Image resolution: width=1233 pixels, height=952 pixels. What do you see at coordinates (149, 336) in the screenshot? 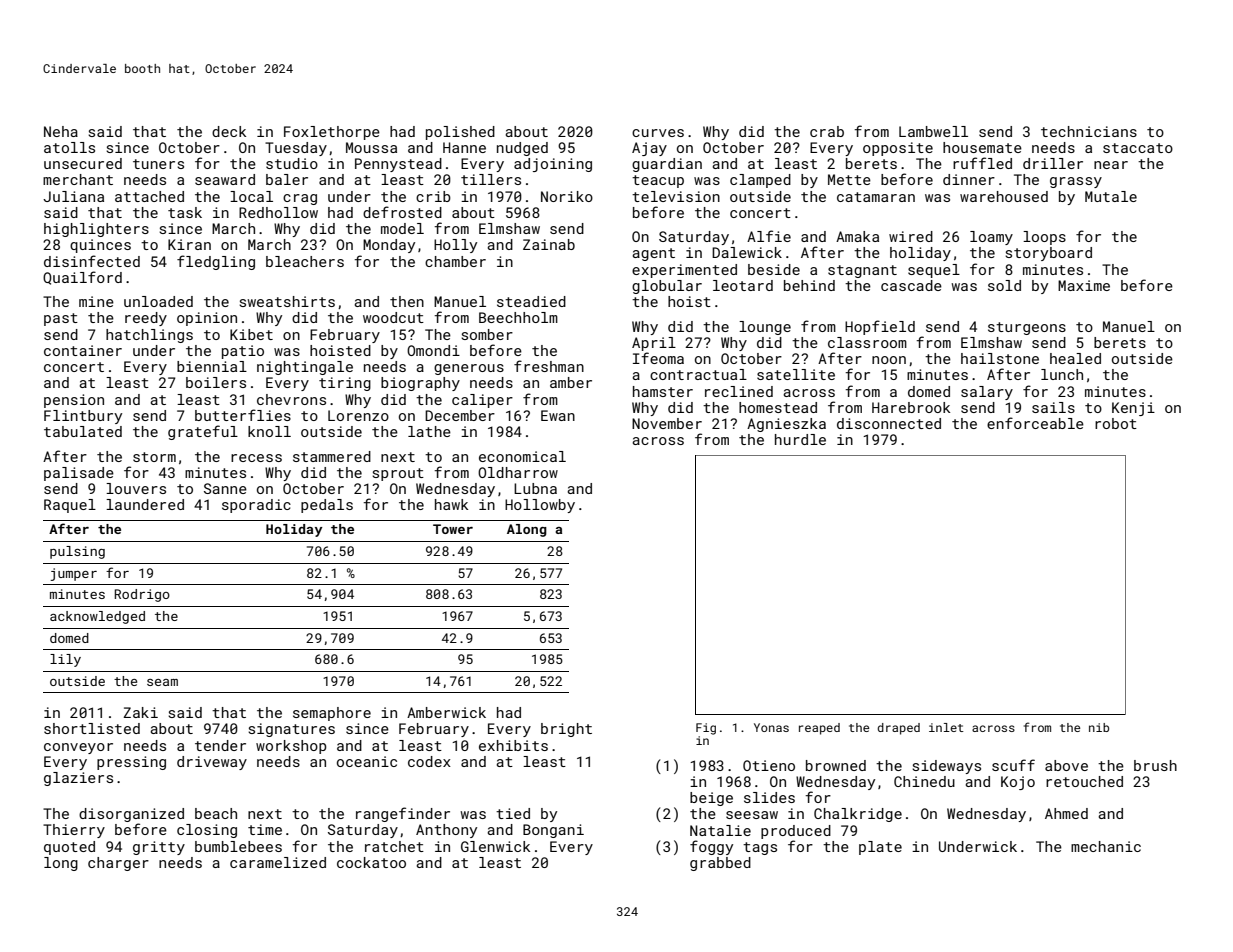
I see `hatchlings` at bounding box center [149, 336].
